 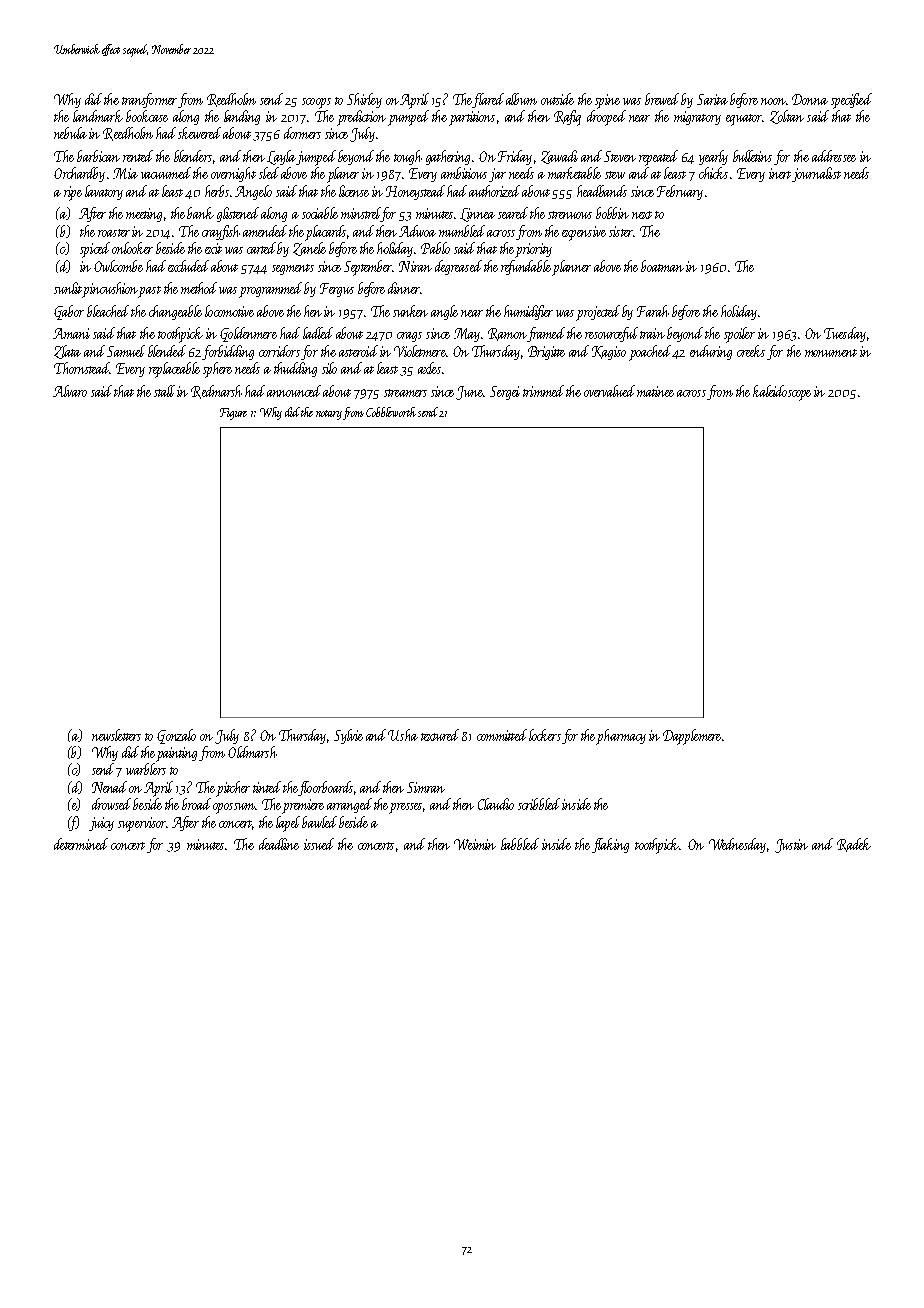 What do you see at coordinates (545, 735) in the page?
I see `lockers` at bounding box center [545, 735].
